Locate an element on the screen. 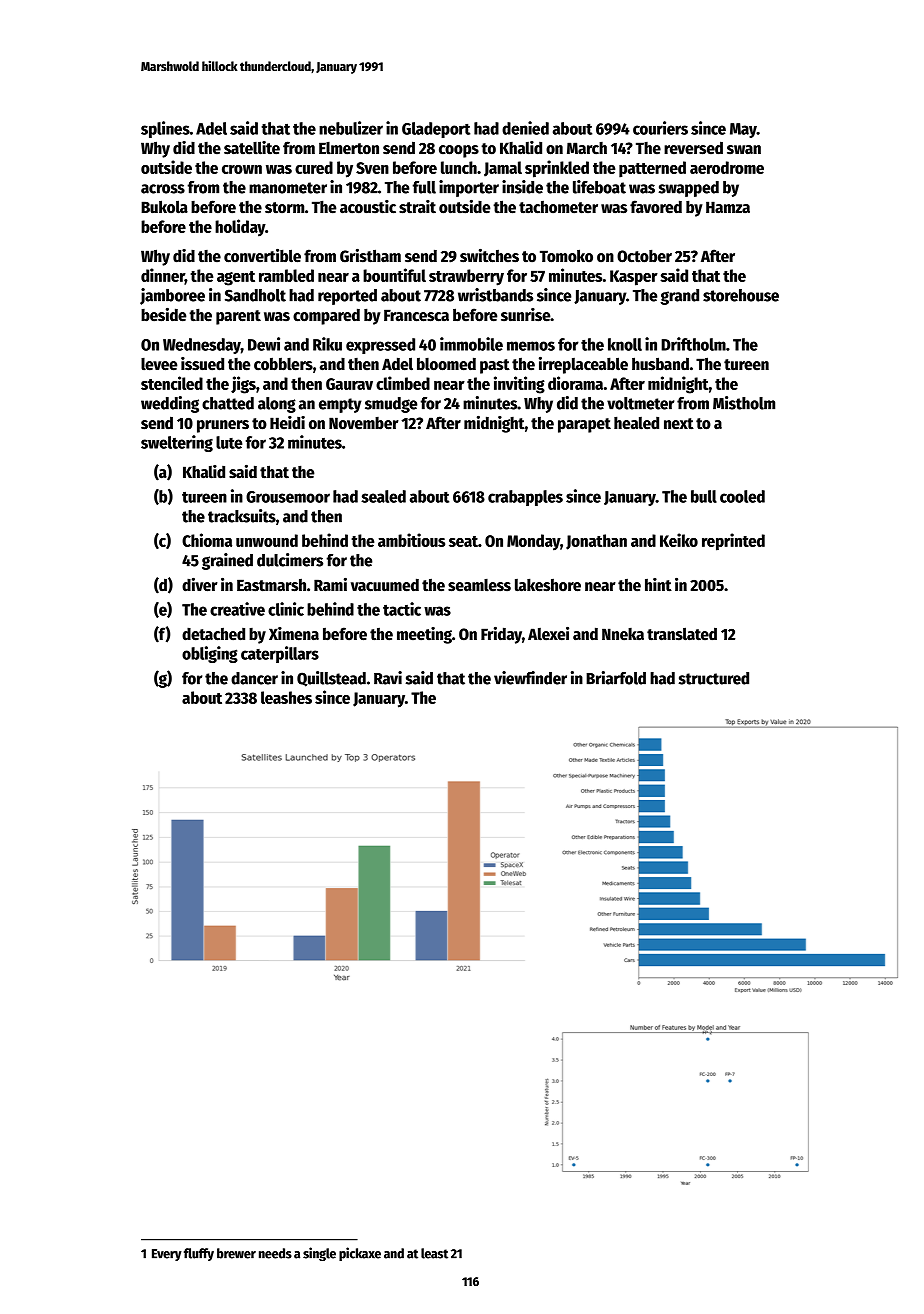 The width and height of the screenshot is (924, 1314). viewfinder is located at coordinates (530, 678).
